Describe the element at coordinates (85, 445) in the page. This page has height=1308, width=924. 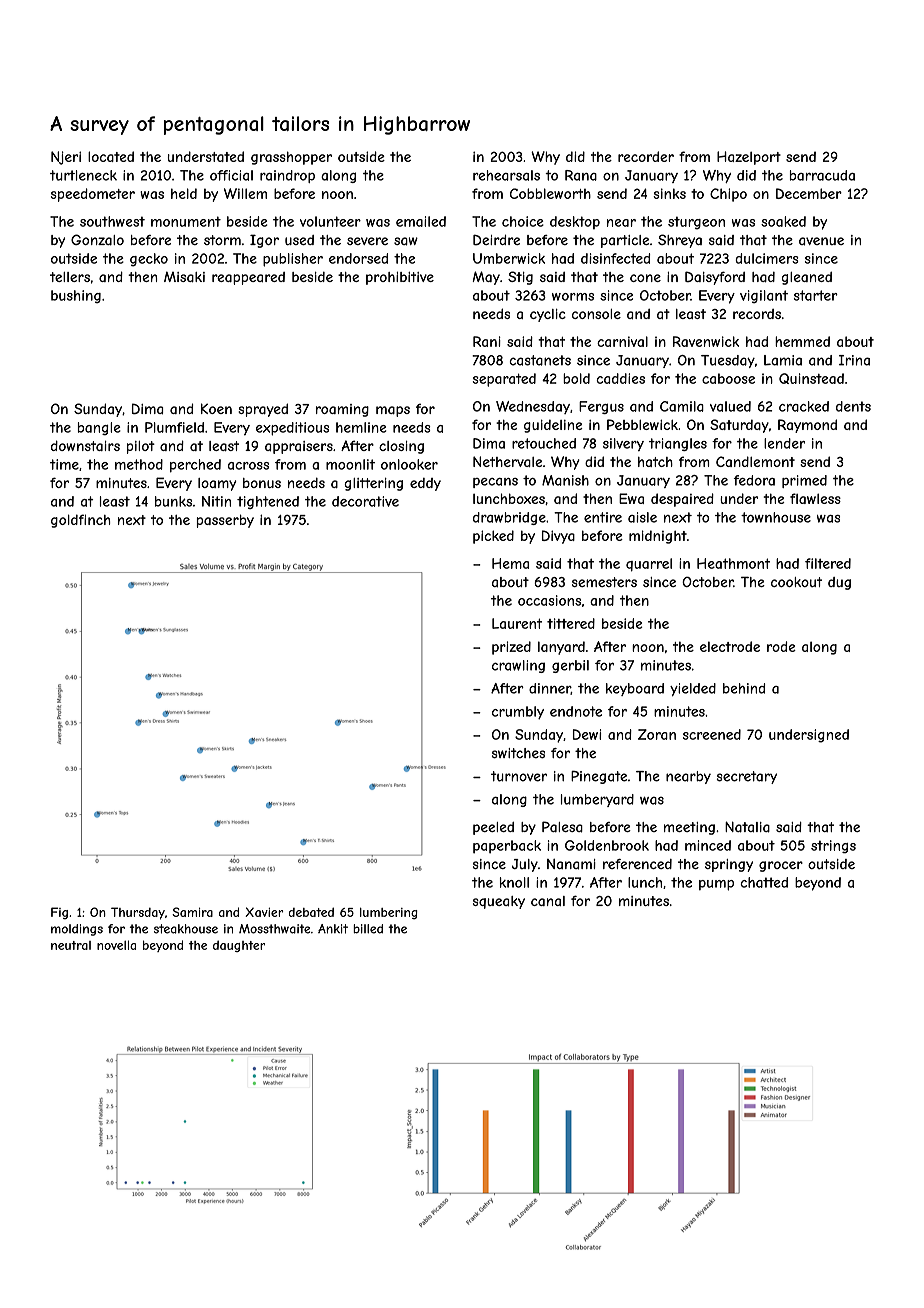
I see `downstairs` at that location.
